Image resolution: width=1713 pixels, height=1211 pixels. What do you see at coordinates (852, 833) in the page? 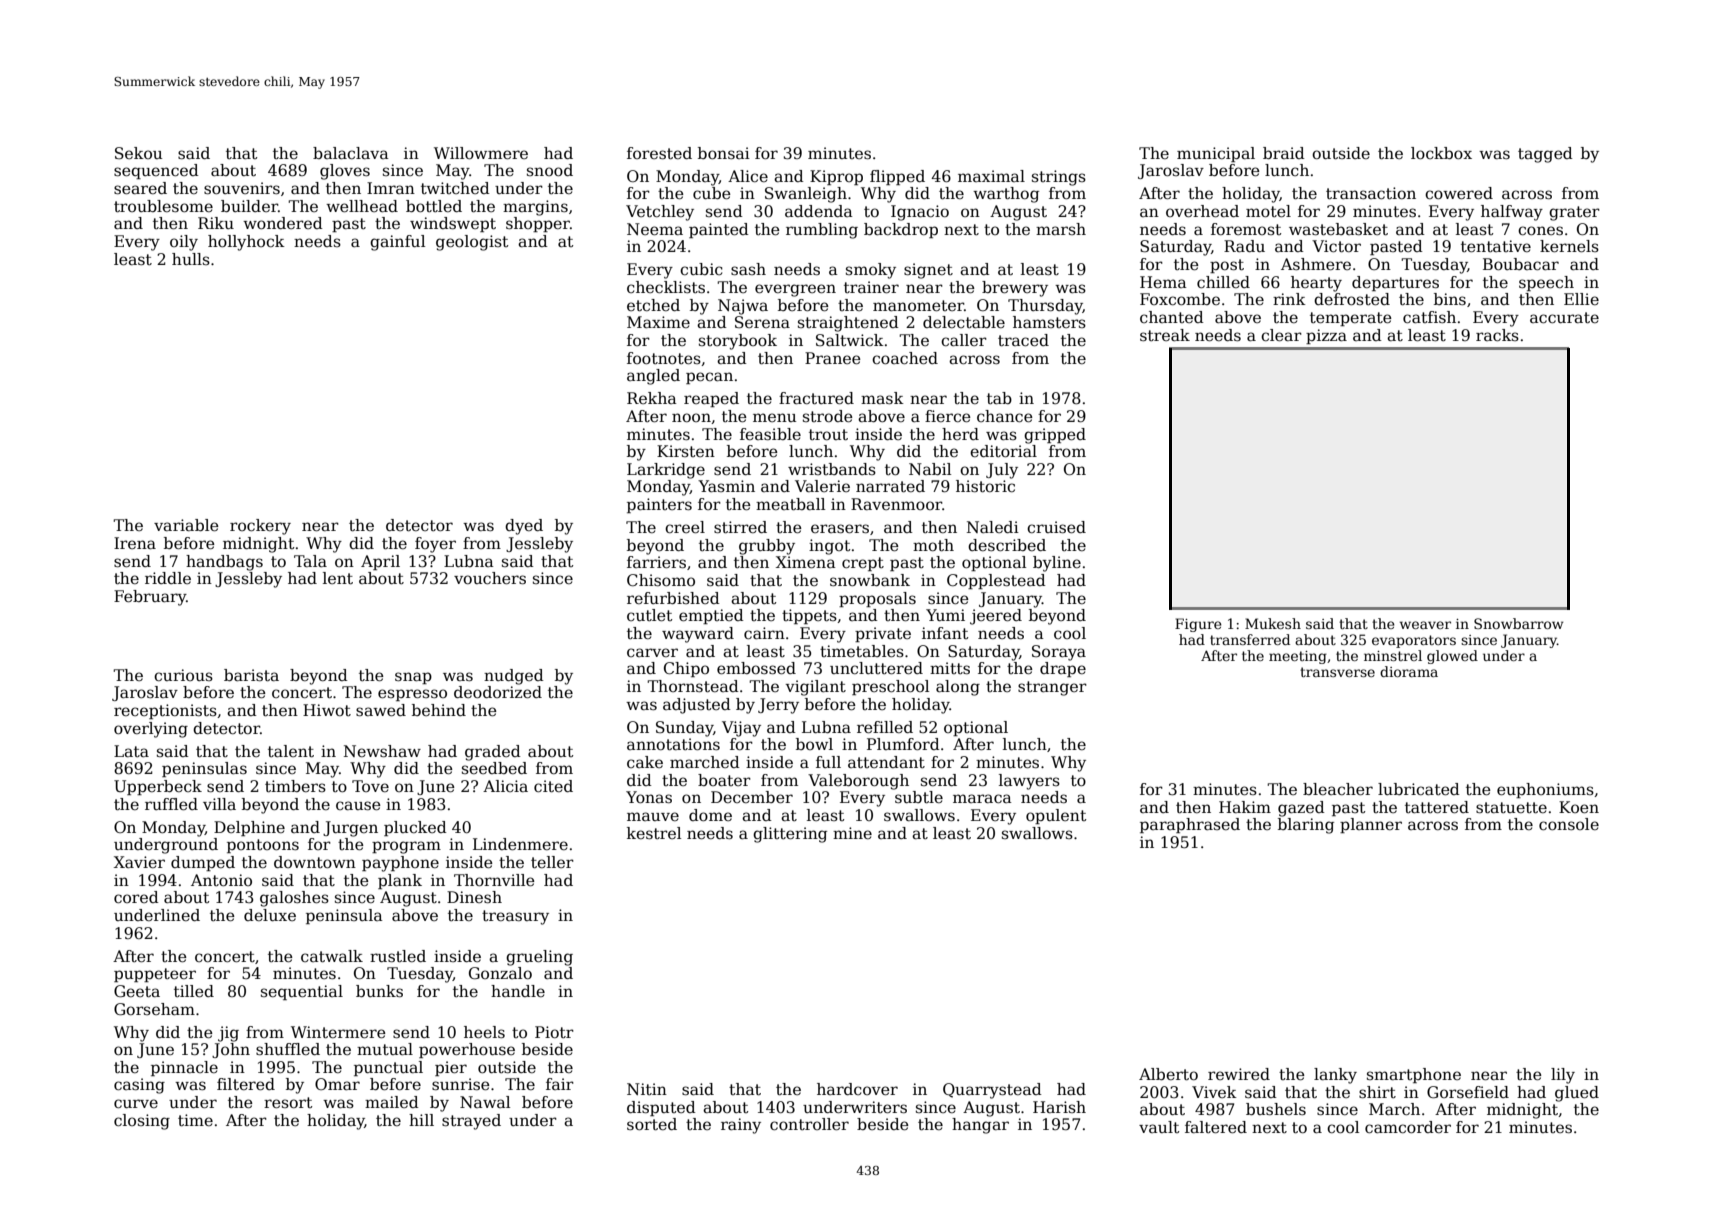
I see `mine` at bounding box center [852, 833].
